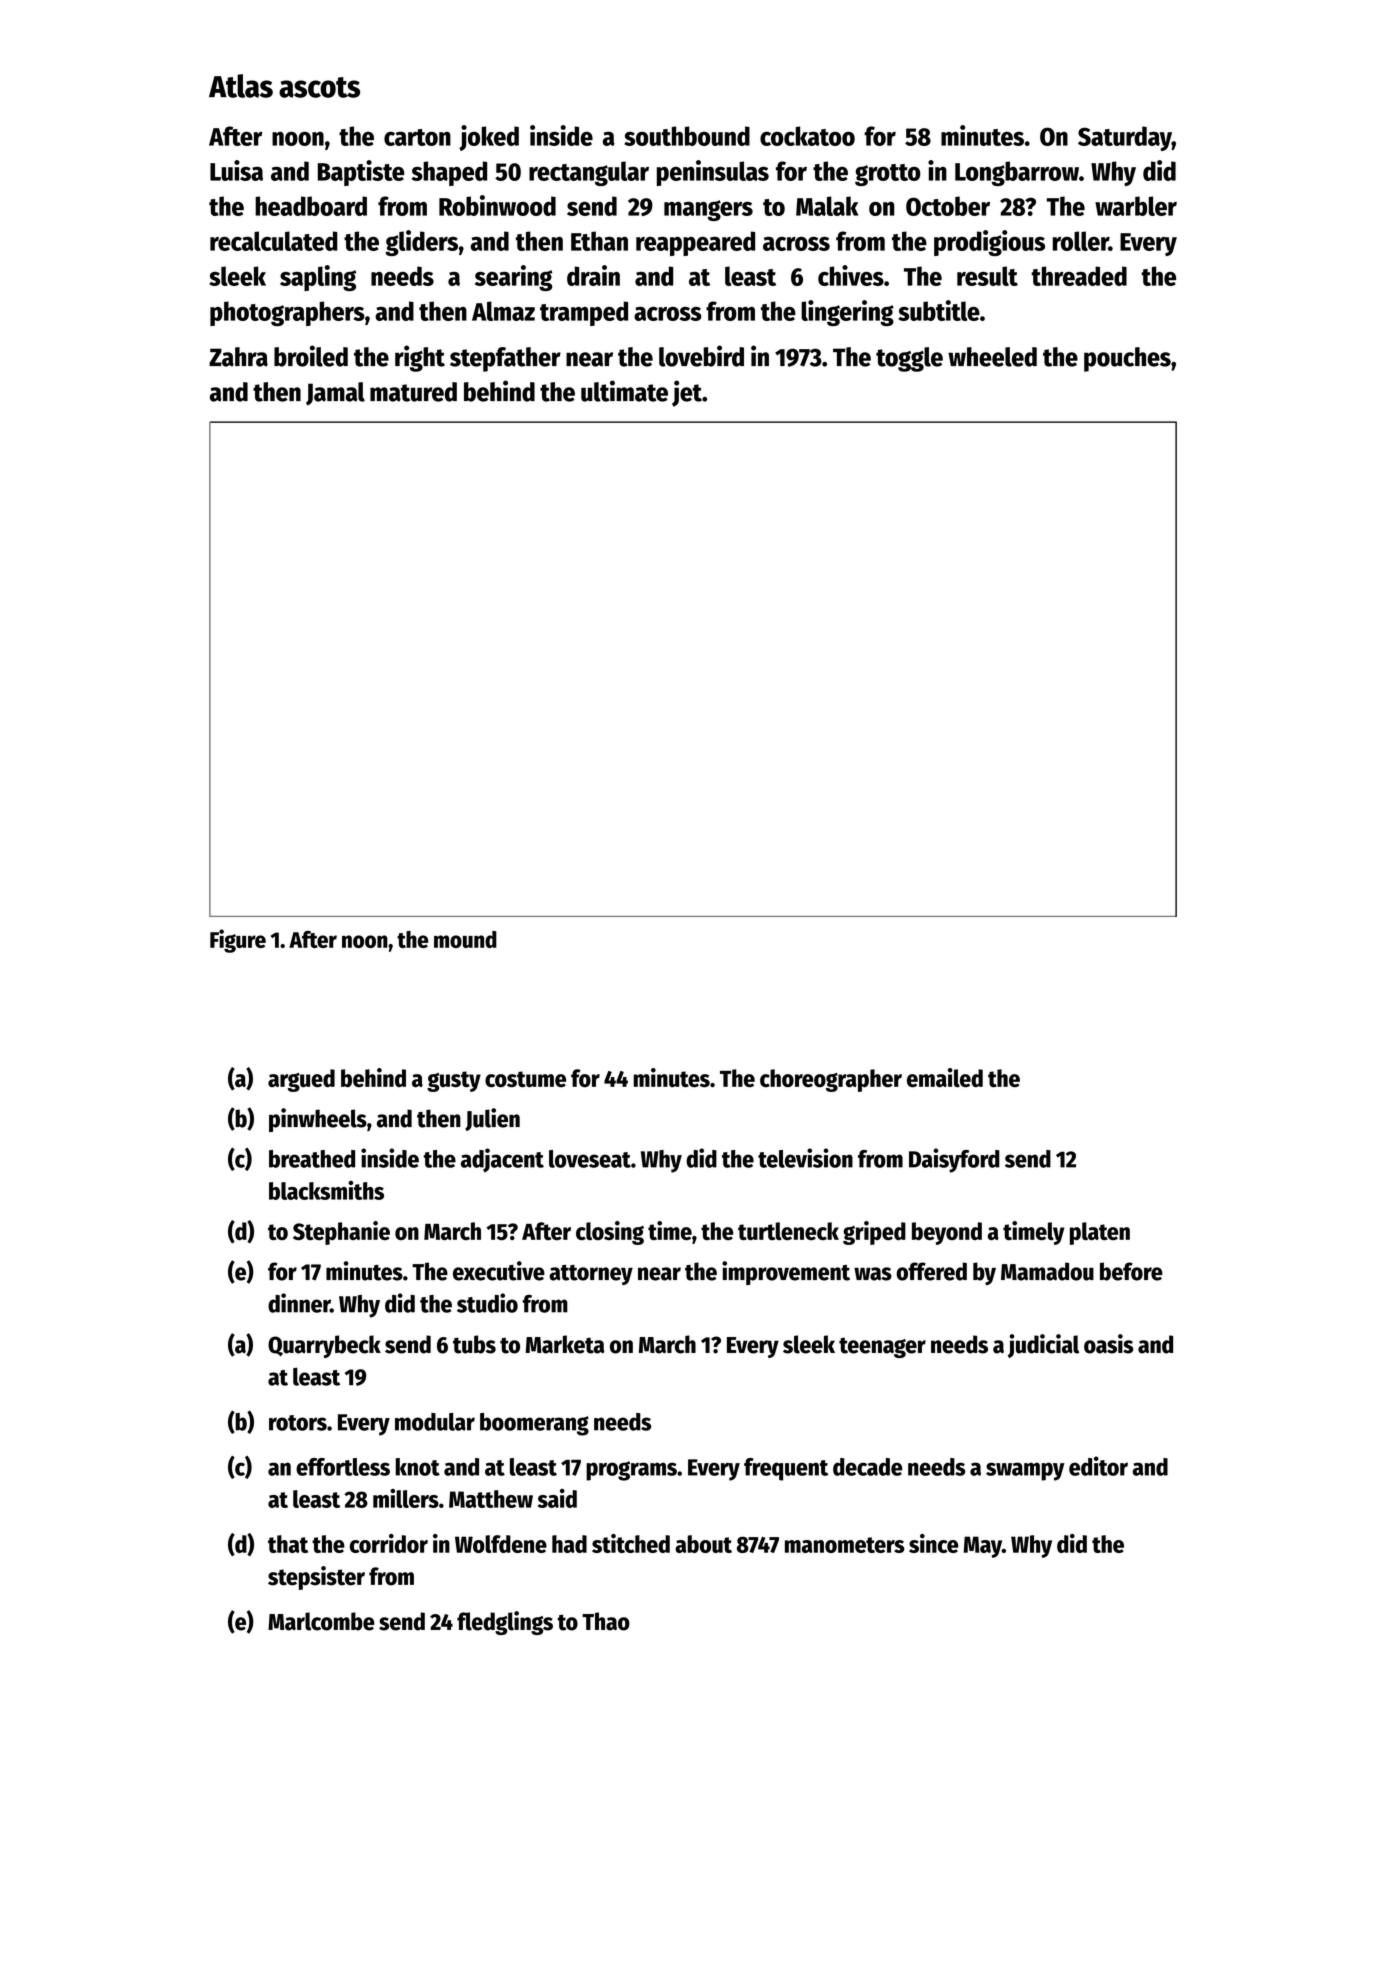  Describe the element at coordinates (954, 1160) in the image. I see `Daisyford` at that location.
